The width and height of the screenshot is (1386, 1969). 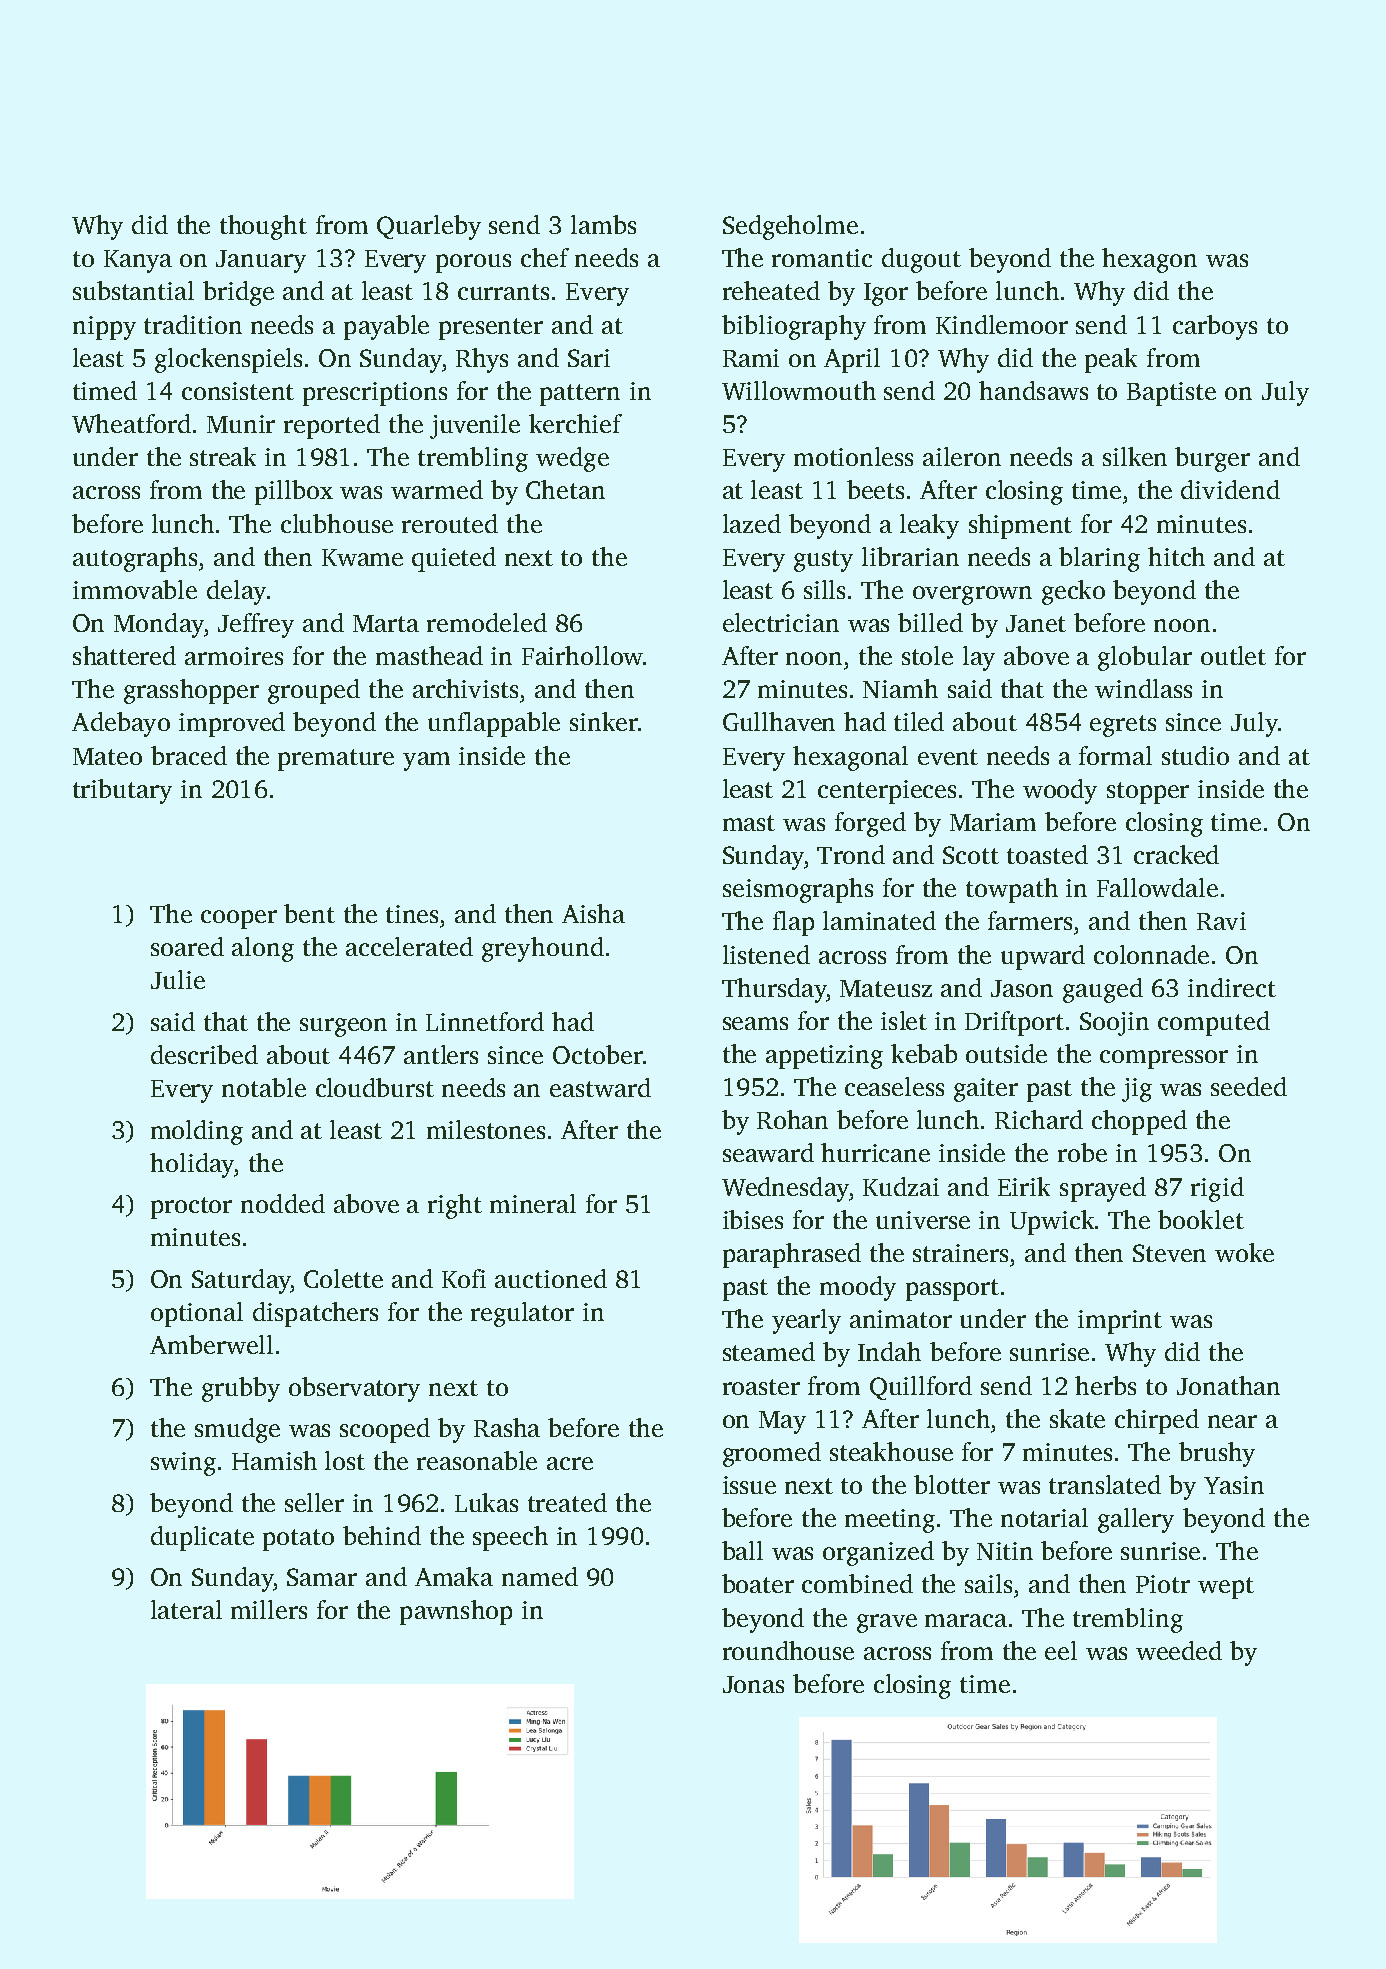 I want to click on premature, so click(x=336, y=760).
